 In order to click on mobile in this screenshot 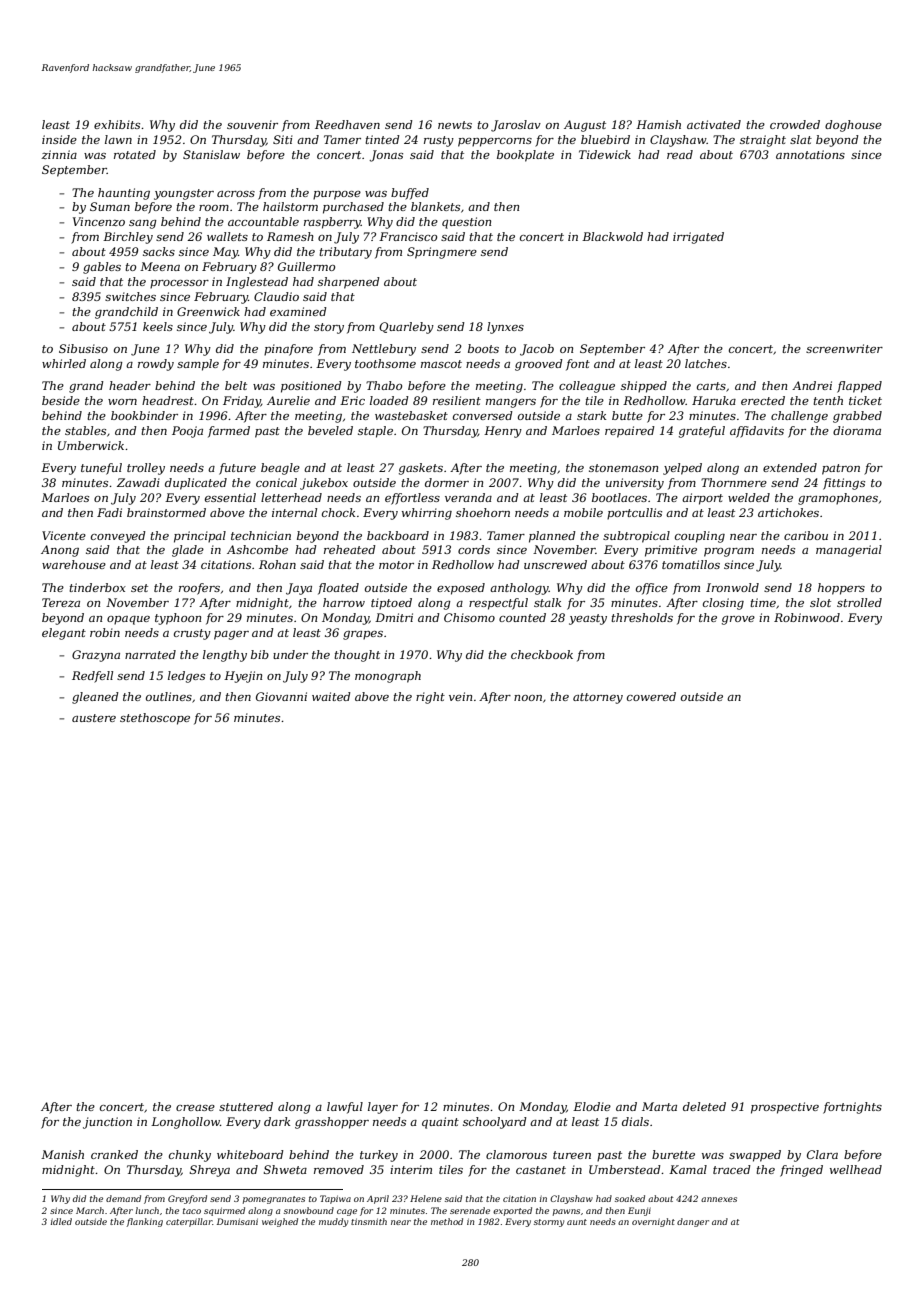, I will do `click(583, 512)`.
